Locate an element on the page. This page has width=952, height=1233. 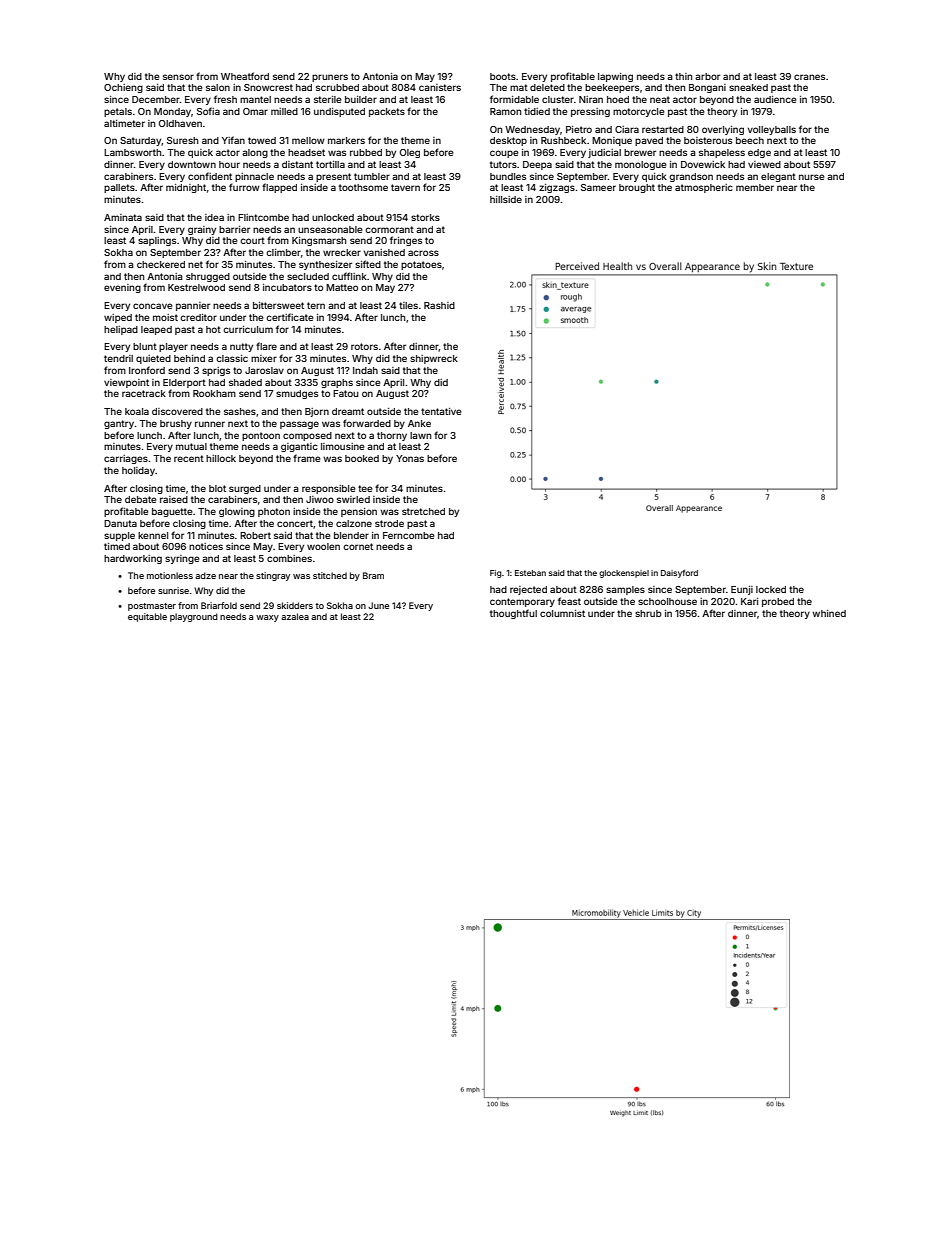
Anke is located at coordinates (419, 423).
